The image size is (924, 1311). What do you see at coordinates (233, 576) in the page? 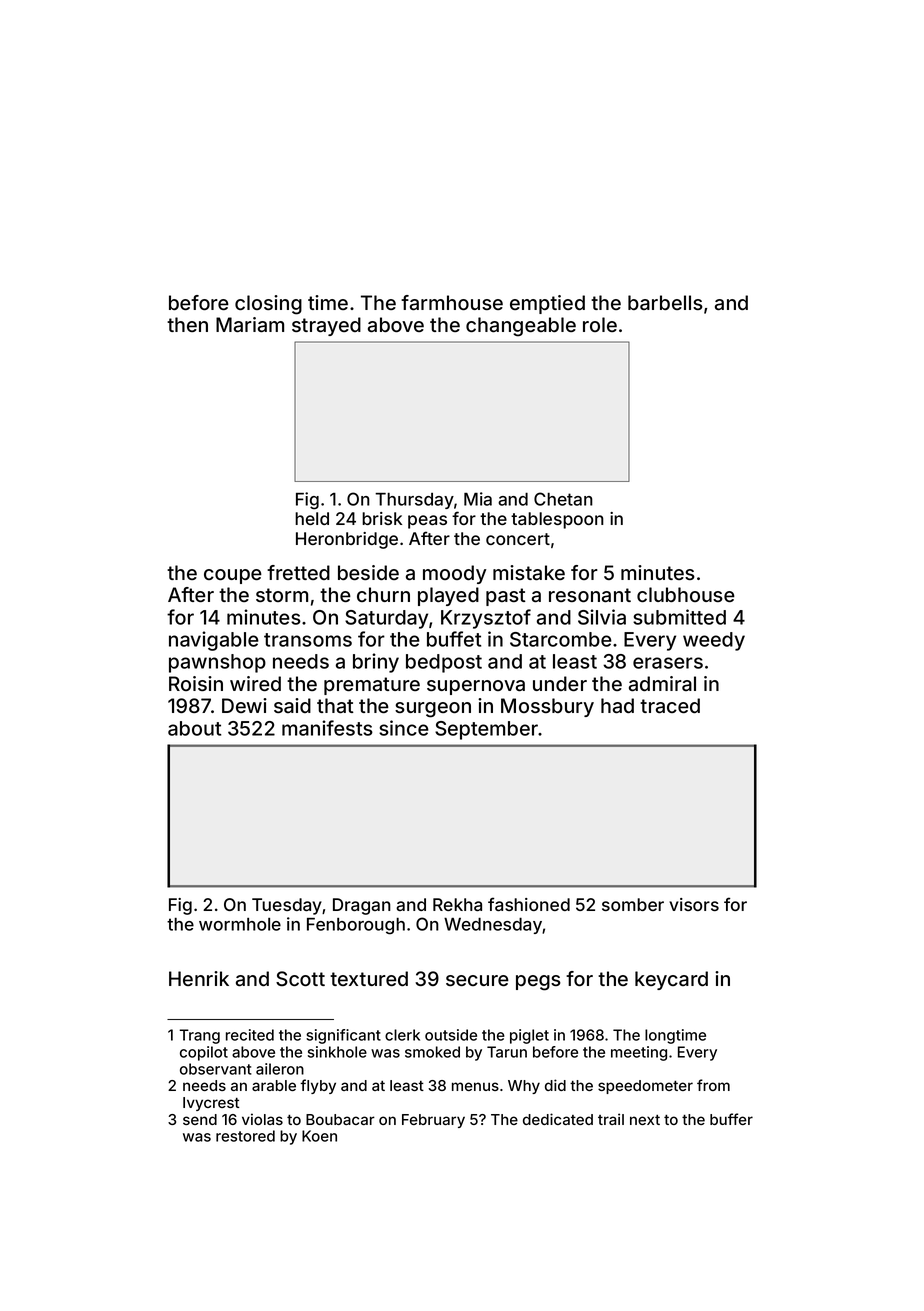
I see `coupe` at bounding box center [233, 576].
